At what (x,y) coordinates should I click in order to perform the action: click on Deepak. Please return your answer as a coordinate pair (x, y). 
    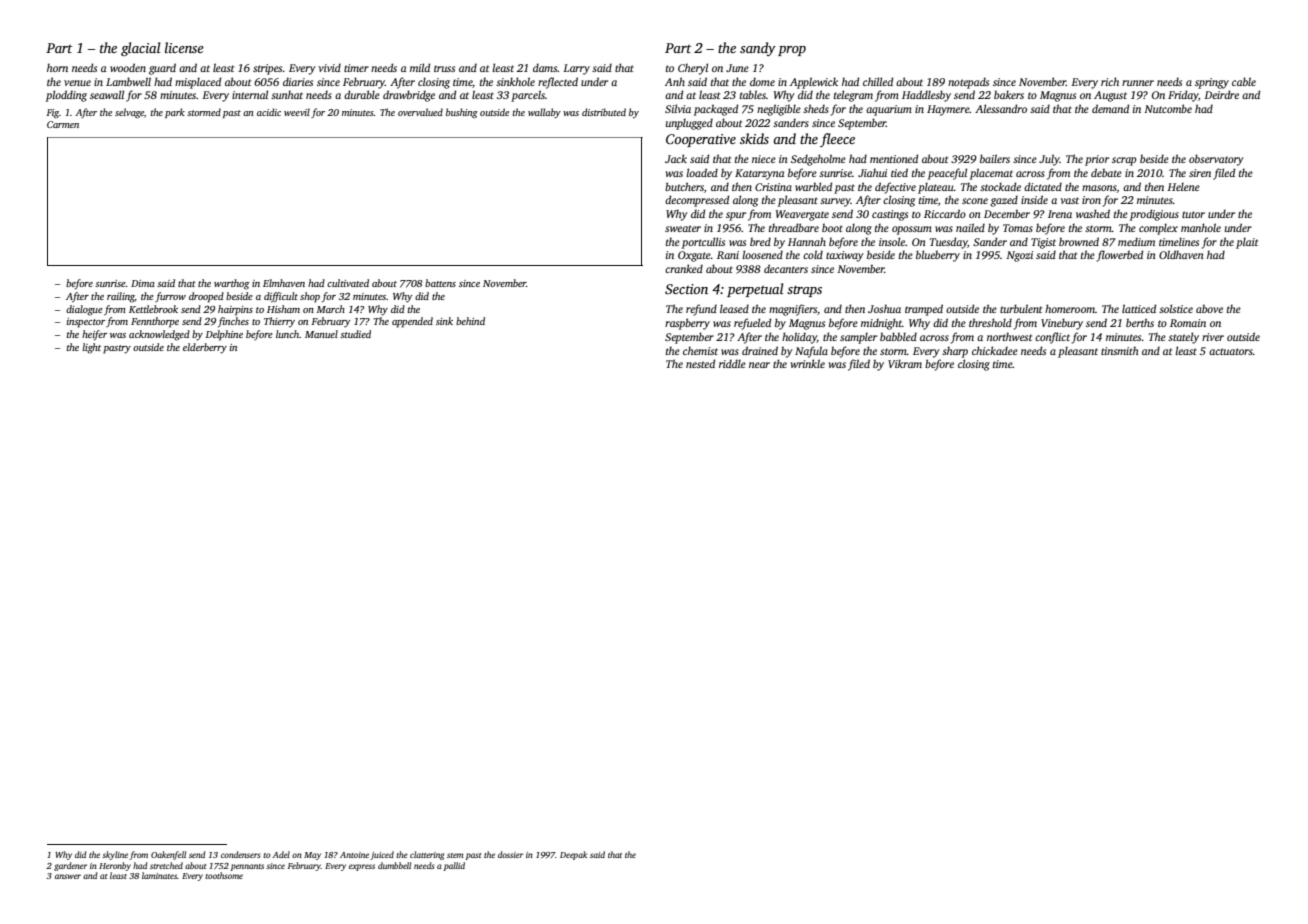
    Looking at the image, I should click on (573, 855).
